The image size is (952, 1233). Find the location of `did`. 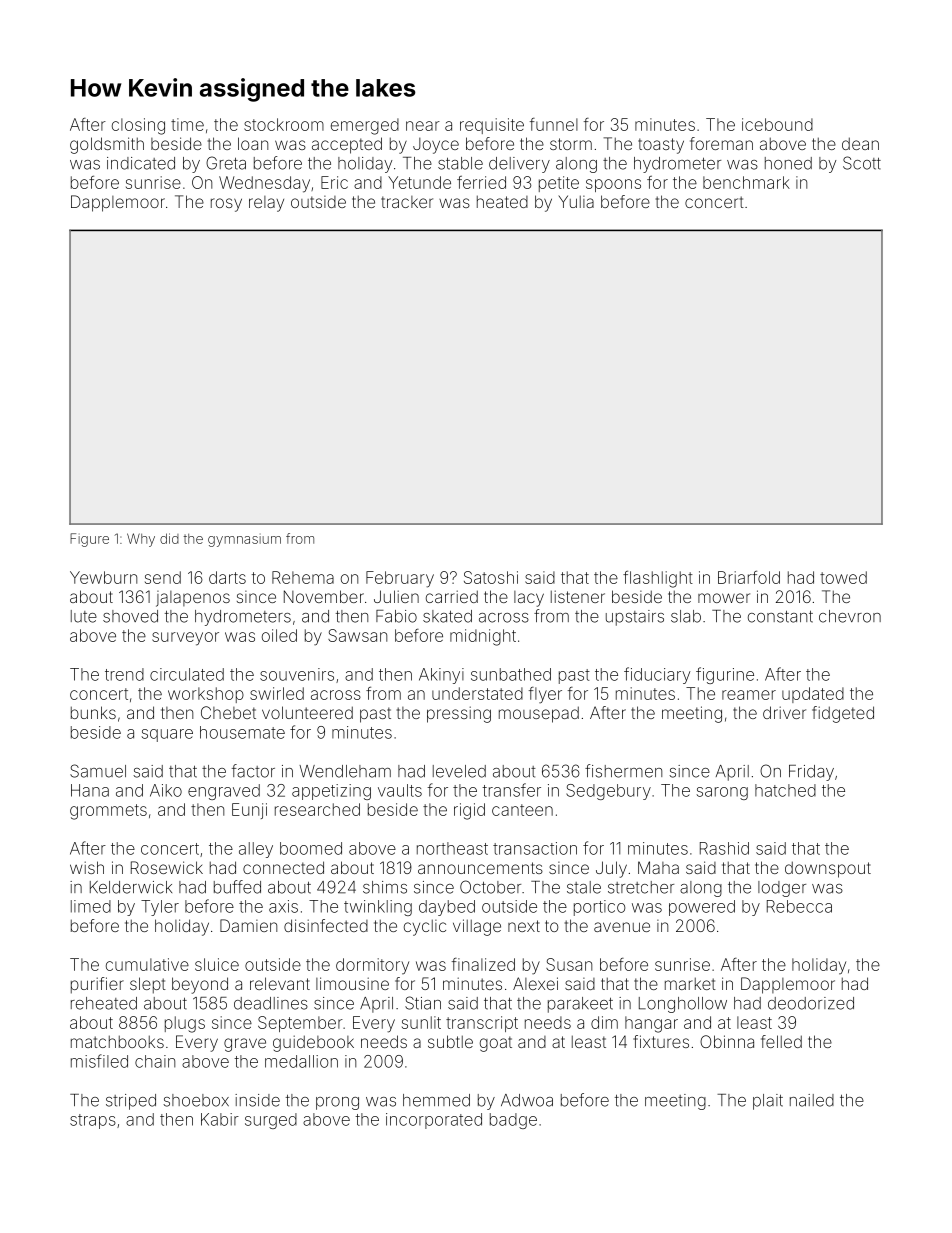

did is located at coordinates (169, 538).
